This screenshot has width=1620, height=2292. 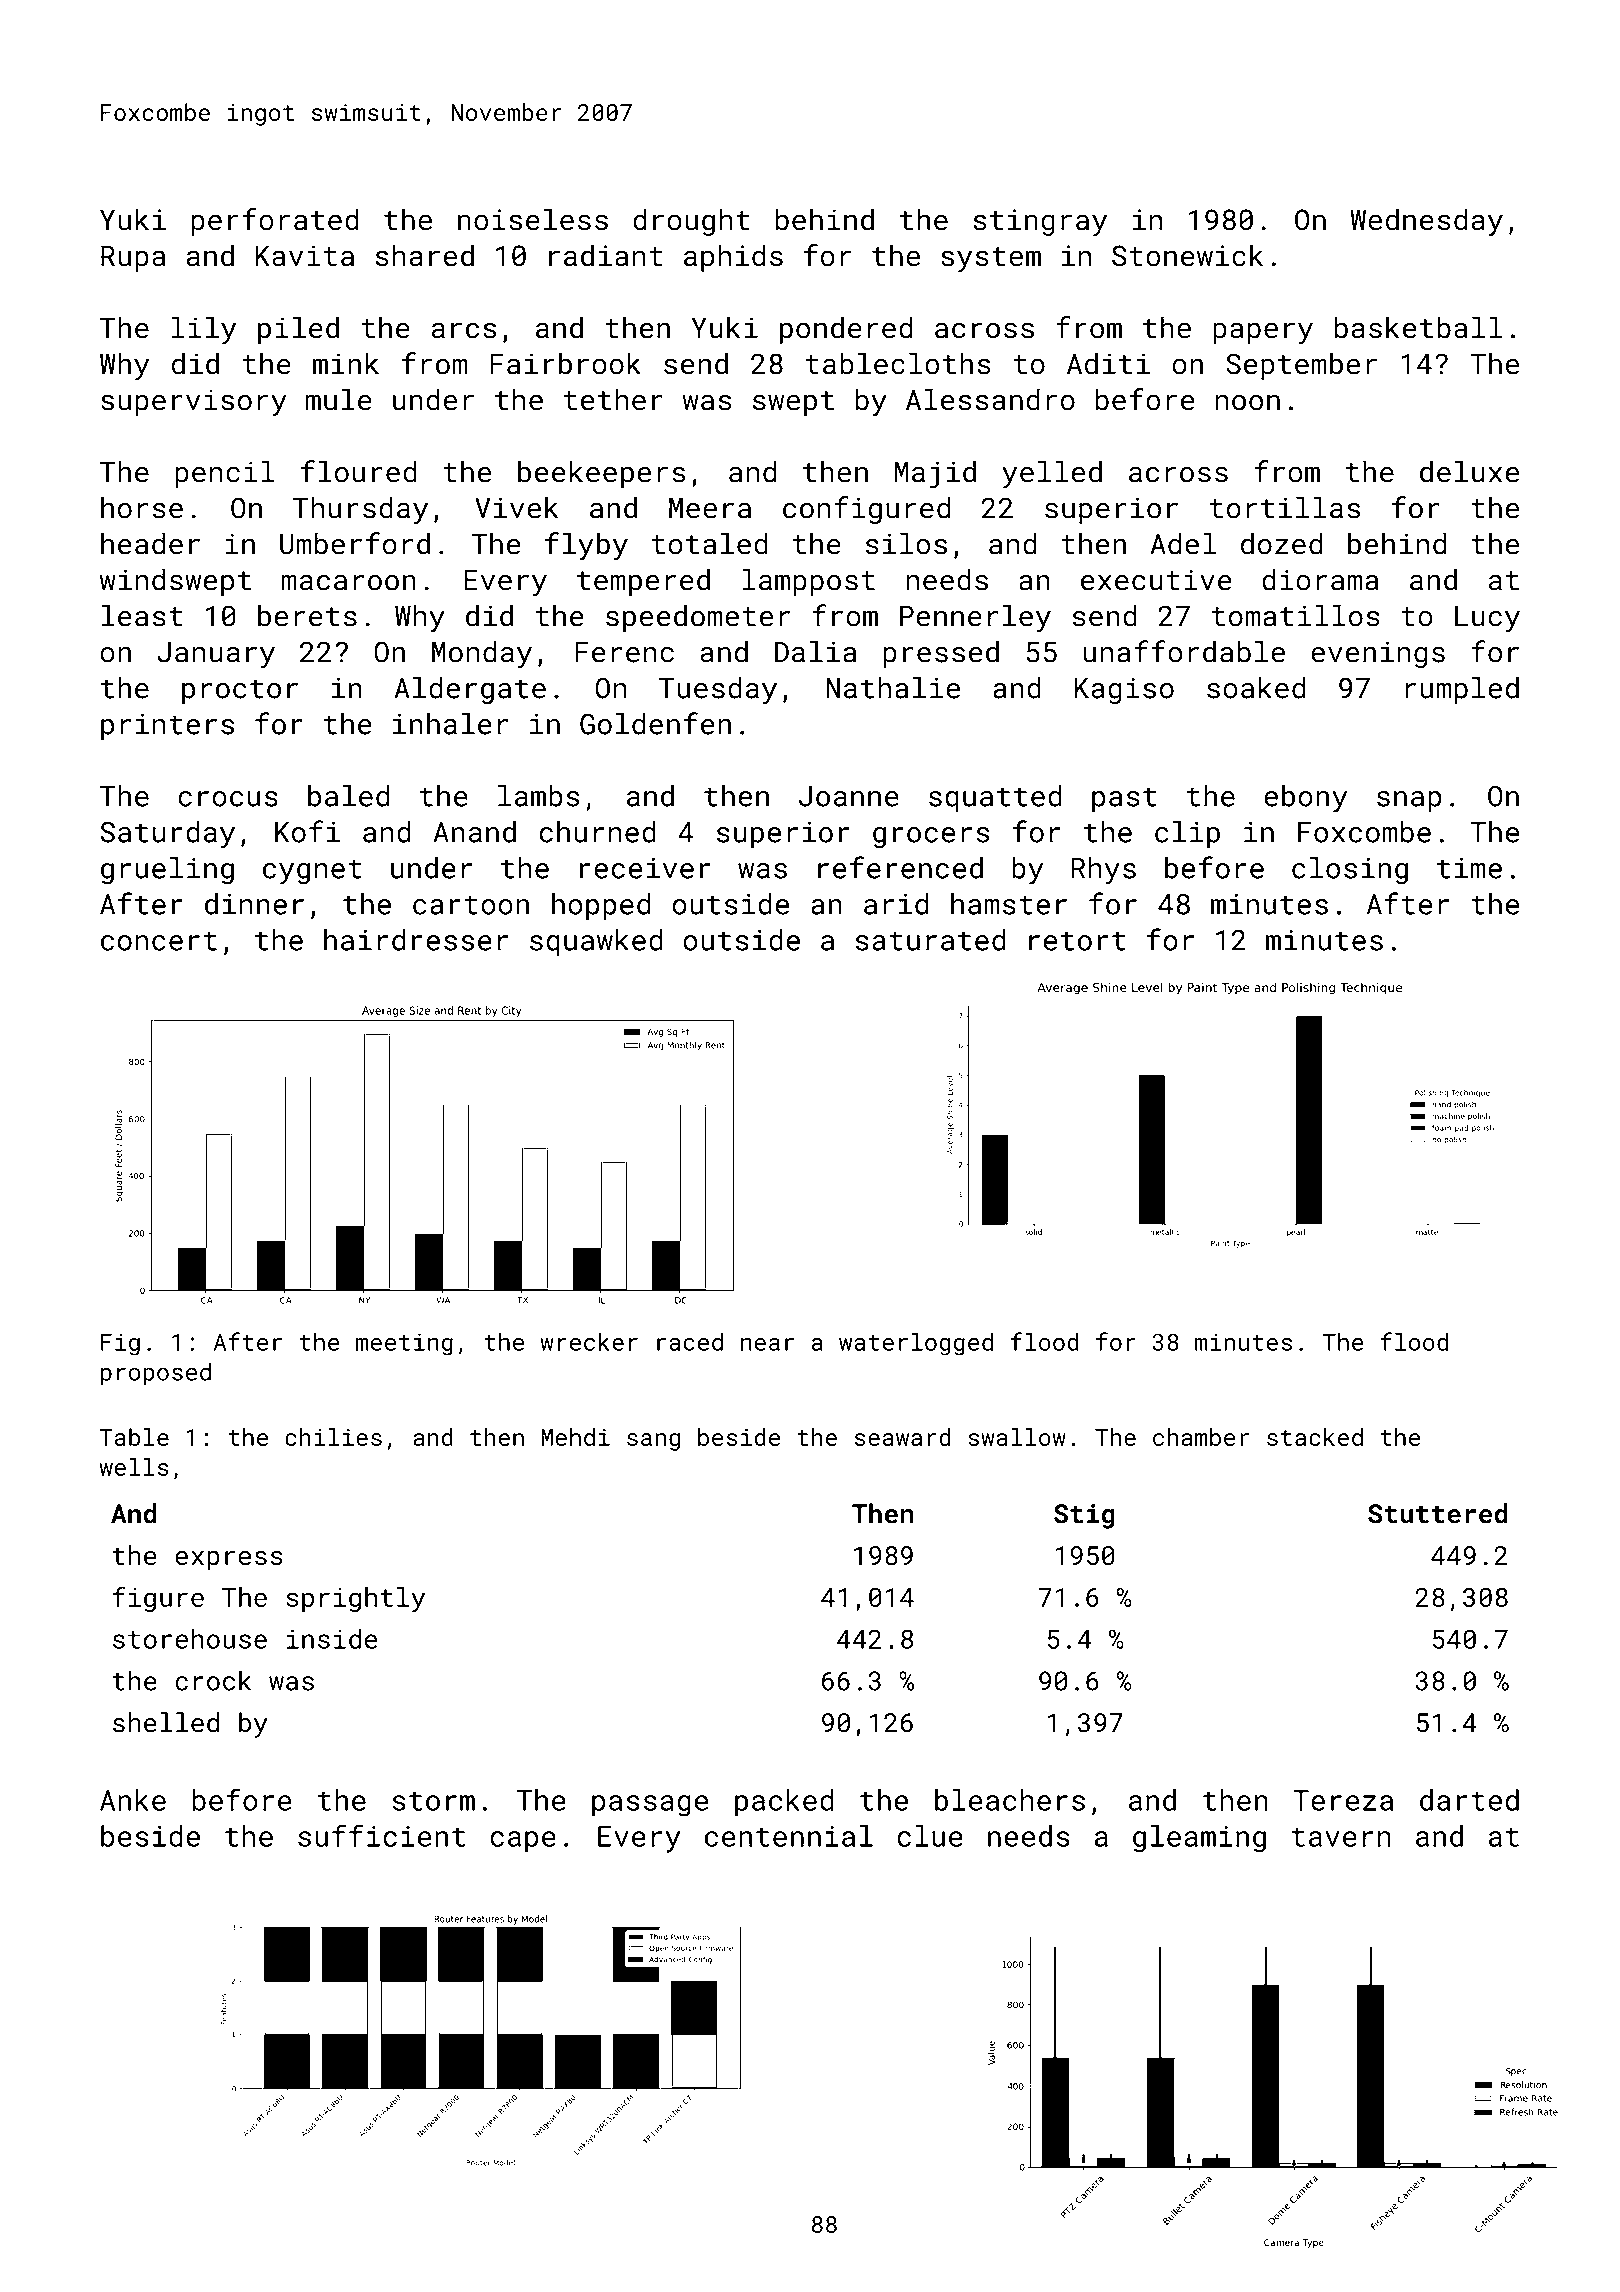 I want to click on Stuttered, so click(x=1438, y=1513).
